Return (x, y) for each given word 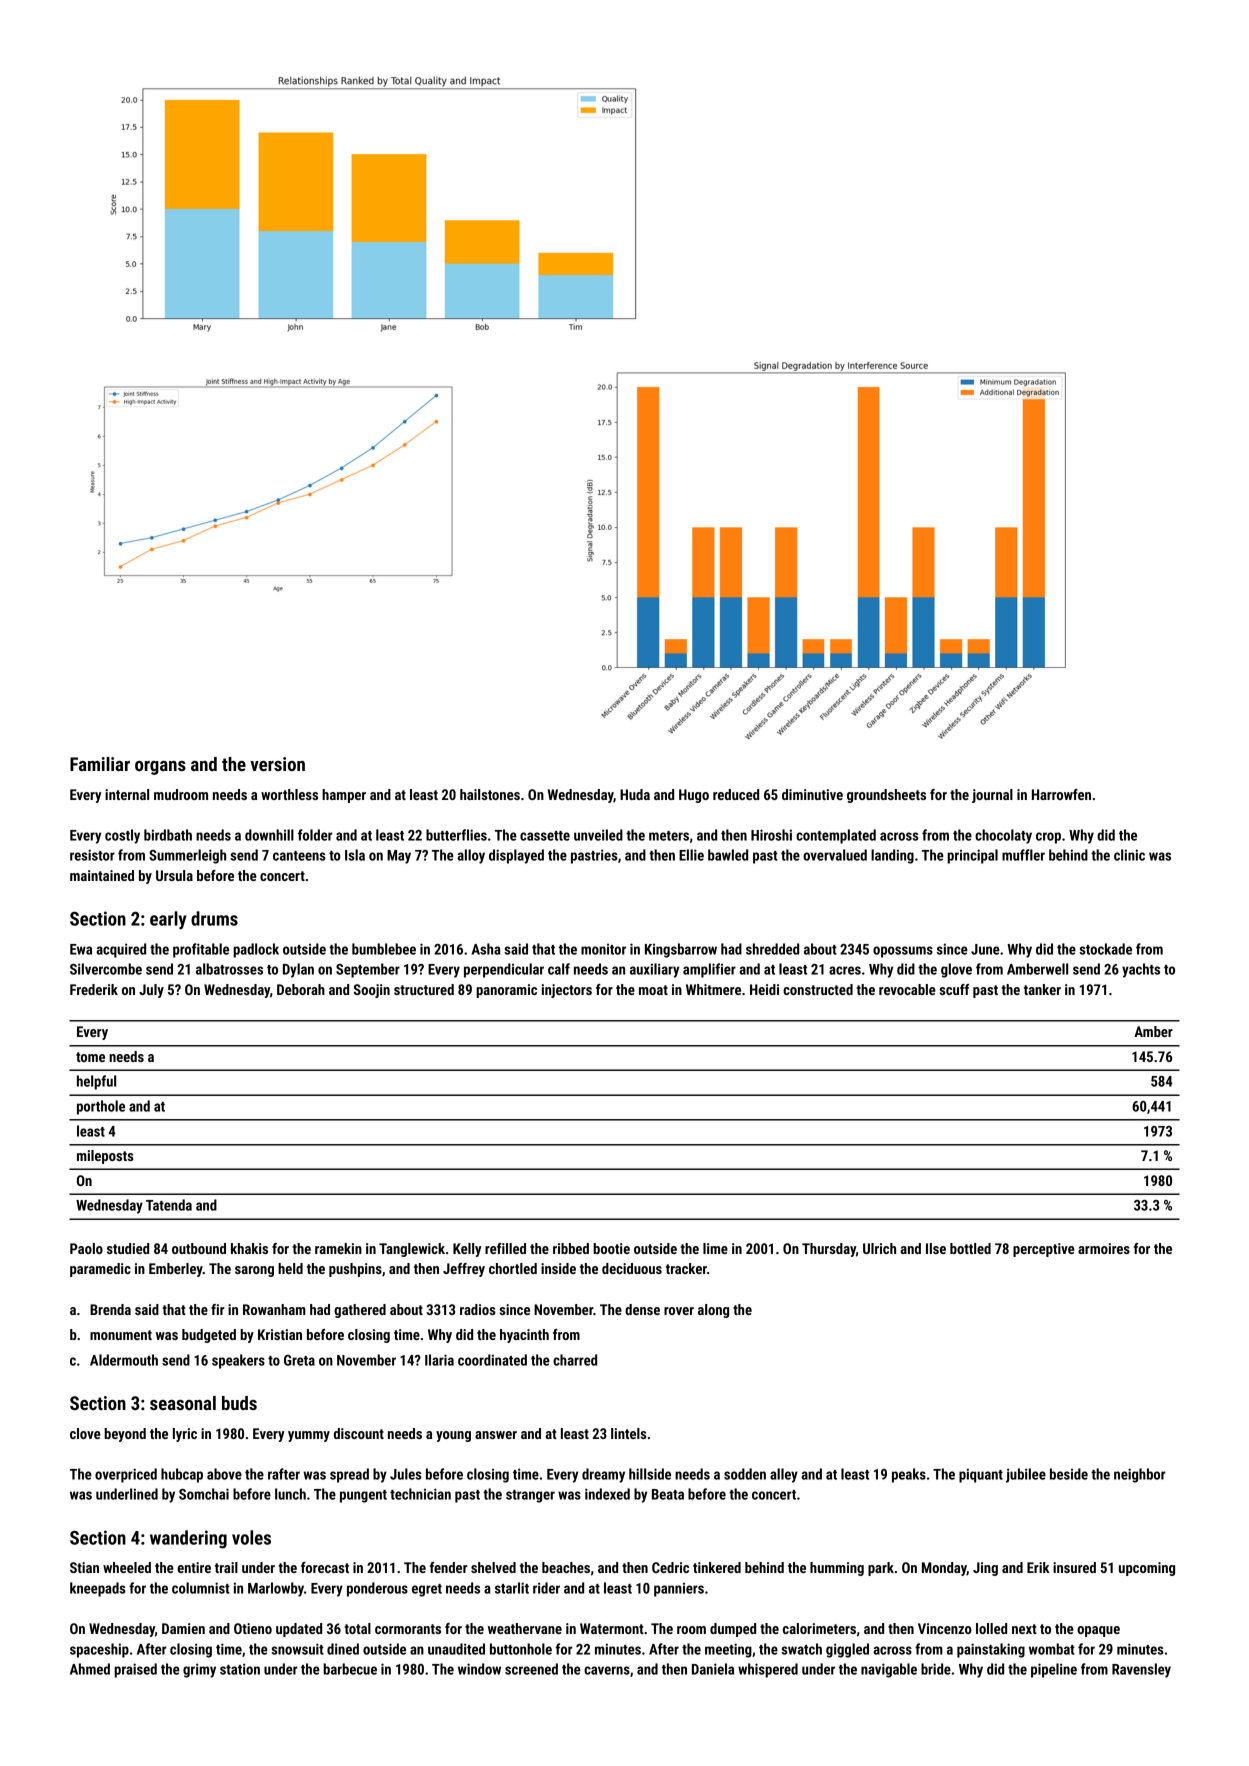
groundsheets (886, 796)
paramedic (100, 1270)
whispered (768, 1670)
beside (1069, 1474)
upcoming (1147, 1569)
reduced (736, 794)
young (453, 1436)
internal (127, 794)
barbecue (350, 1669)
